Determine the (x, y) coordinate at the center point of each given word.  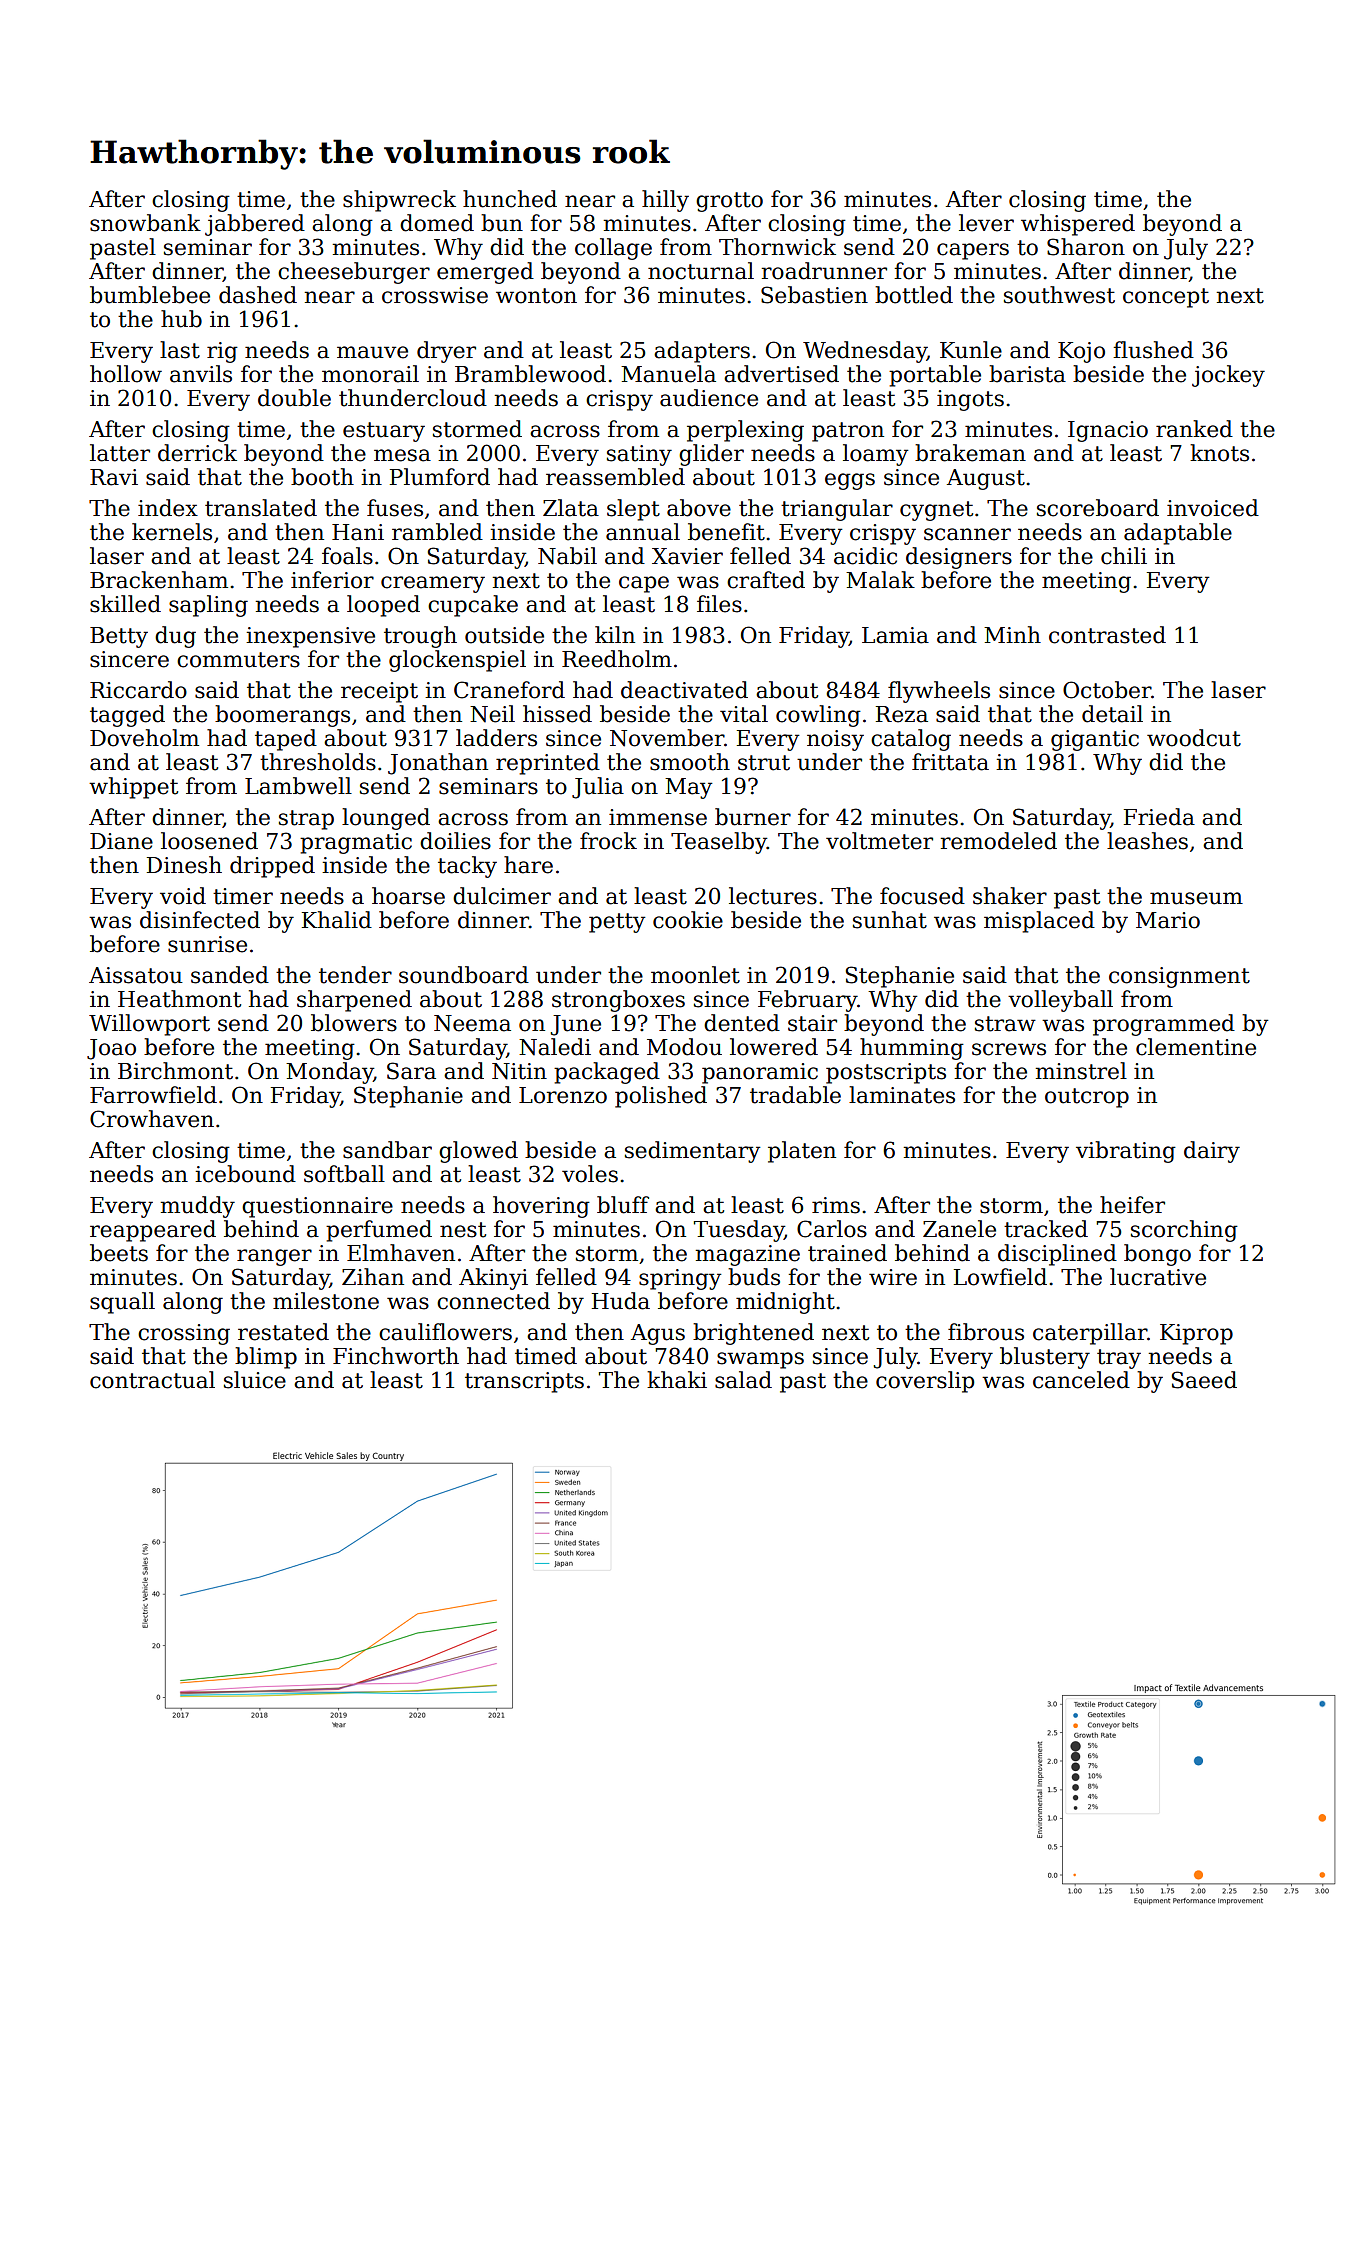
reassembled (615, 477)
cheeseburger (354, 273)
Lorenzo (563, 1095)
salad (743, 1380)
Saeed (1204, 1380)
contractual (152, 1380)
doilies (455, 841)
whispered (1078, 225)
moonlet (695, 975)
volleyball (1060, 1001)
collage (613, 249)
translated (261, 508)
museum (1196, 898)
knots (1219, 453)
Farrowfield (153, 1095)
